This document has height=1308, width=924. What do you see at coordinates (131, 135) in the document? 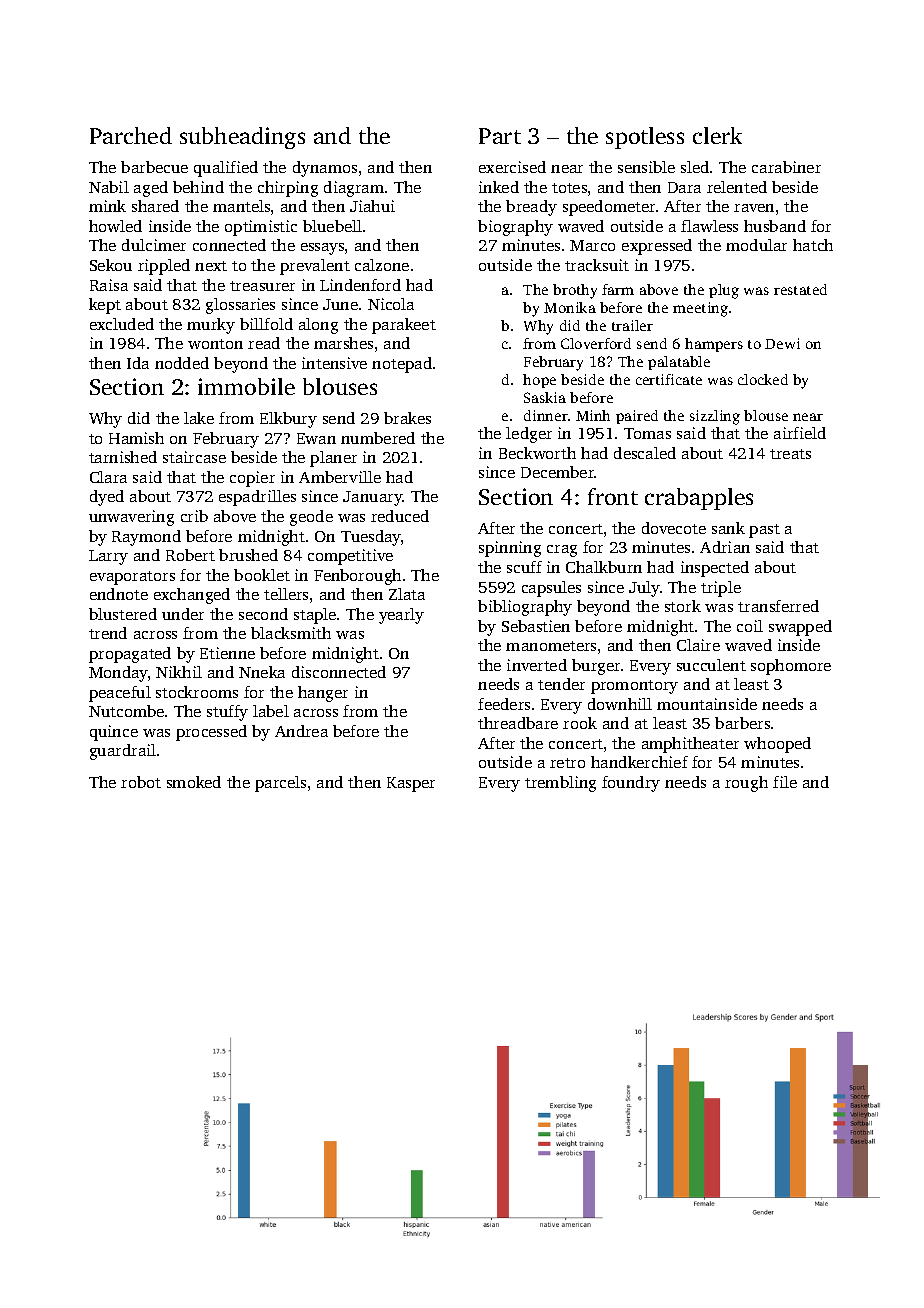
I see `Parched` at bounding box center [131, 135].
